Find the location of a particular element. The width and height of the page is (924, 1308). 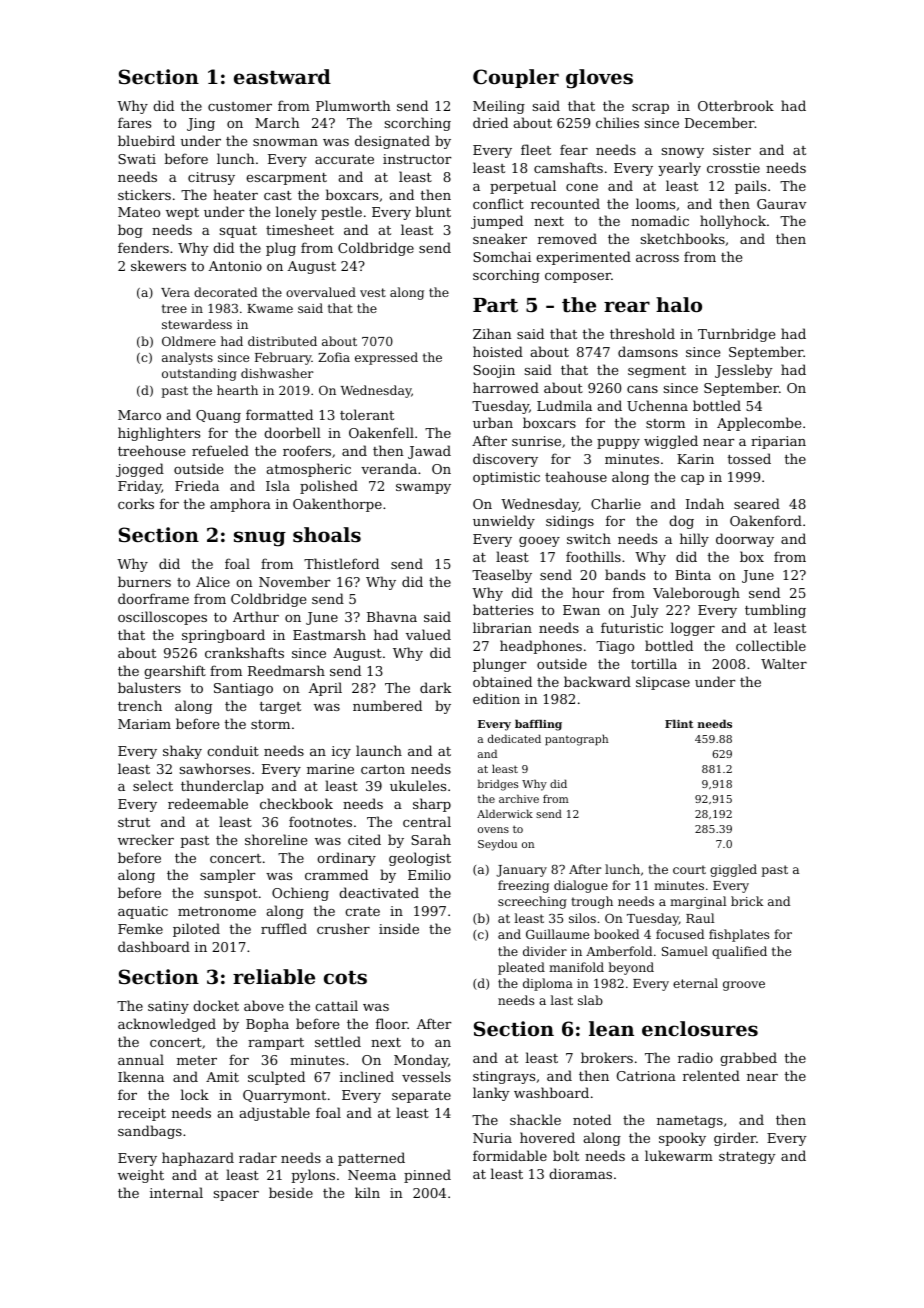

kiln is located at coordinates (367, 1192).
